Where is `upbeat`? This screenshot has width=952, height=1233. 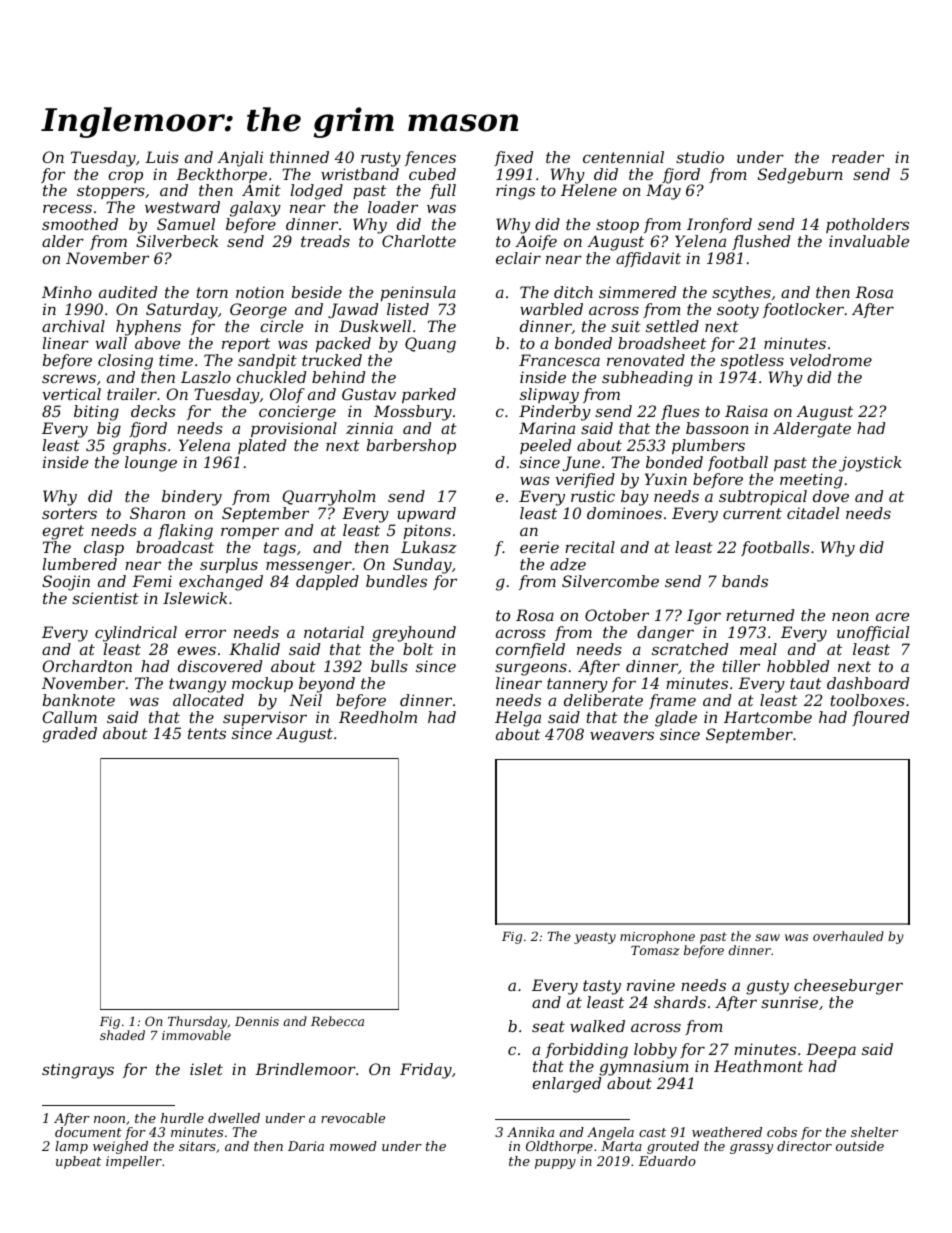
upbeat is located at coordinates (78, 1162).
